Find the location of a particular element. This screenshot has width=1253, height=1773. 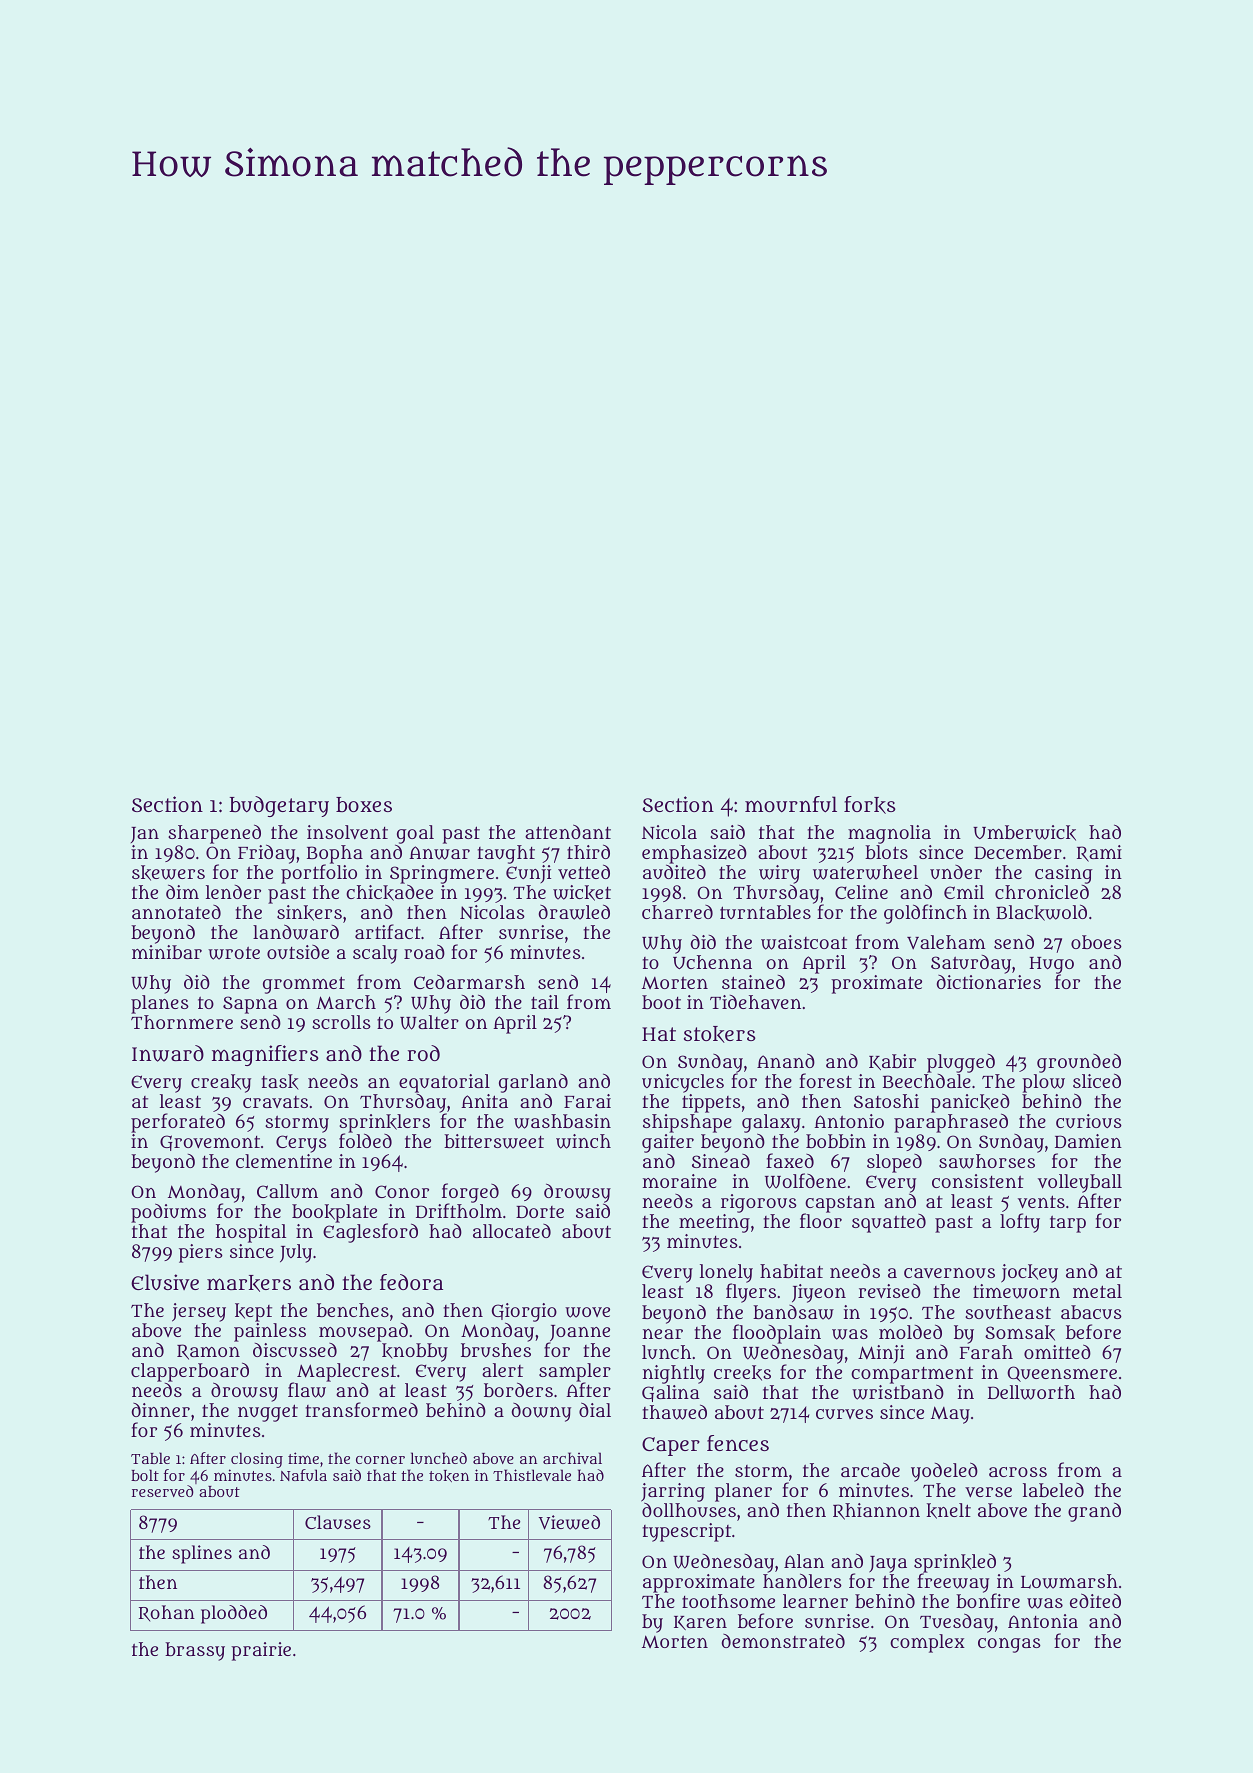

demonstrated is located at coordinates (783, 1641).
